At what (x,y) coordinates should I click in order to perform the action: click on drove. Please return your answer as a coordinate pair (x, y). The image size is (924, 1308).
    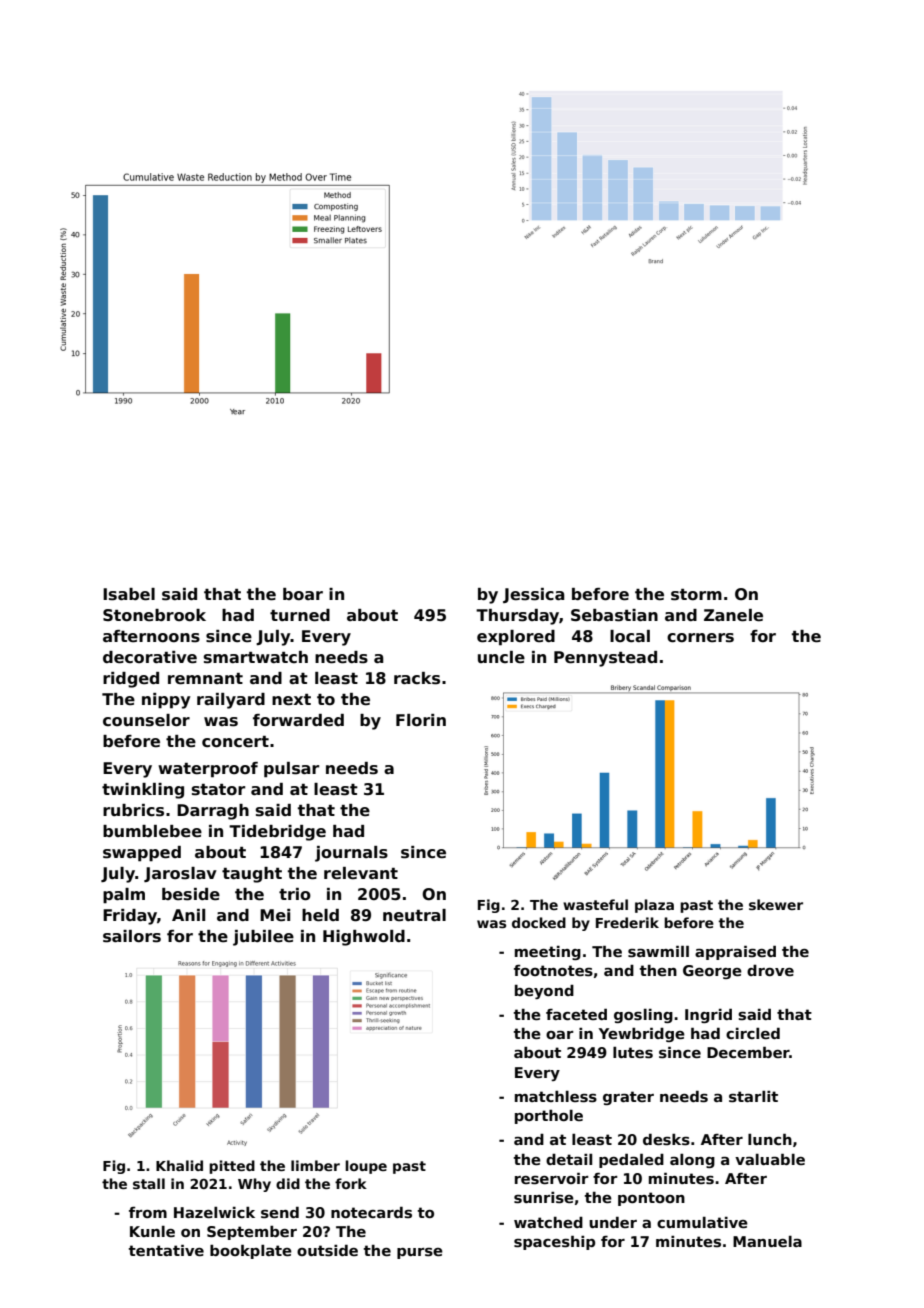
    Looking at the image, I should click on (770, 970).
